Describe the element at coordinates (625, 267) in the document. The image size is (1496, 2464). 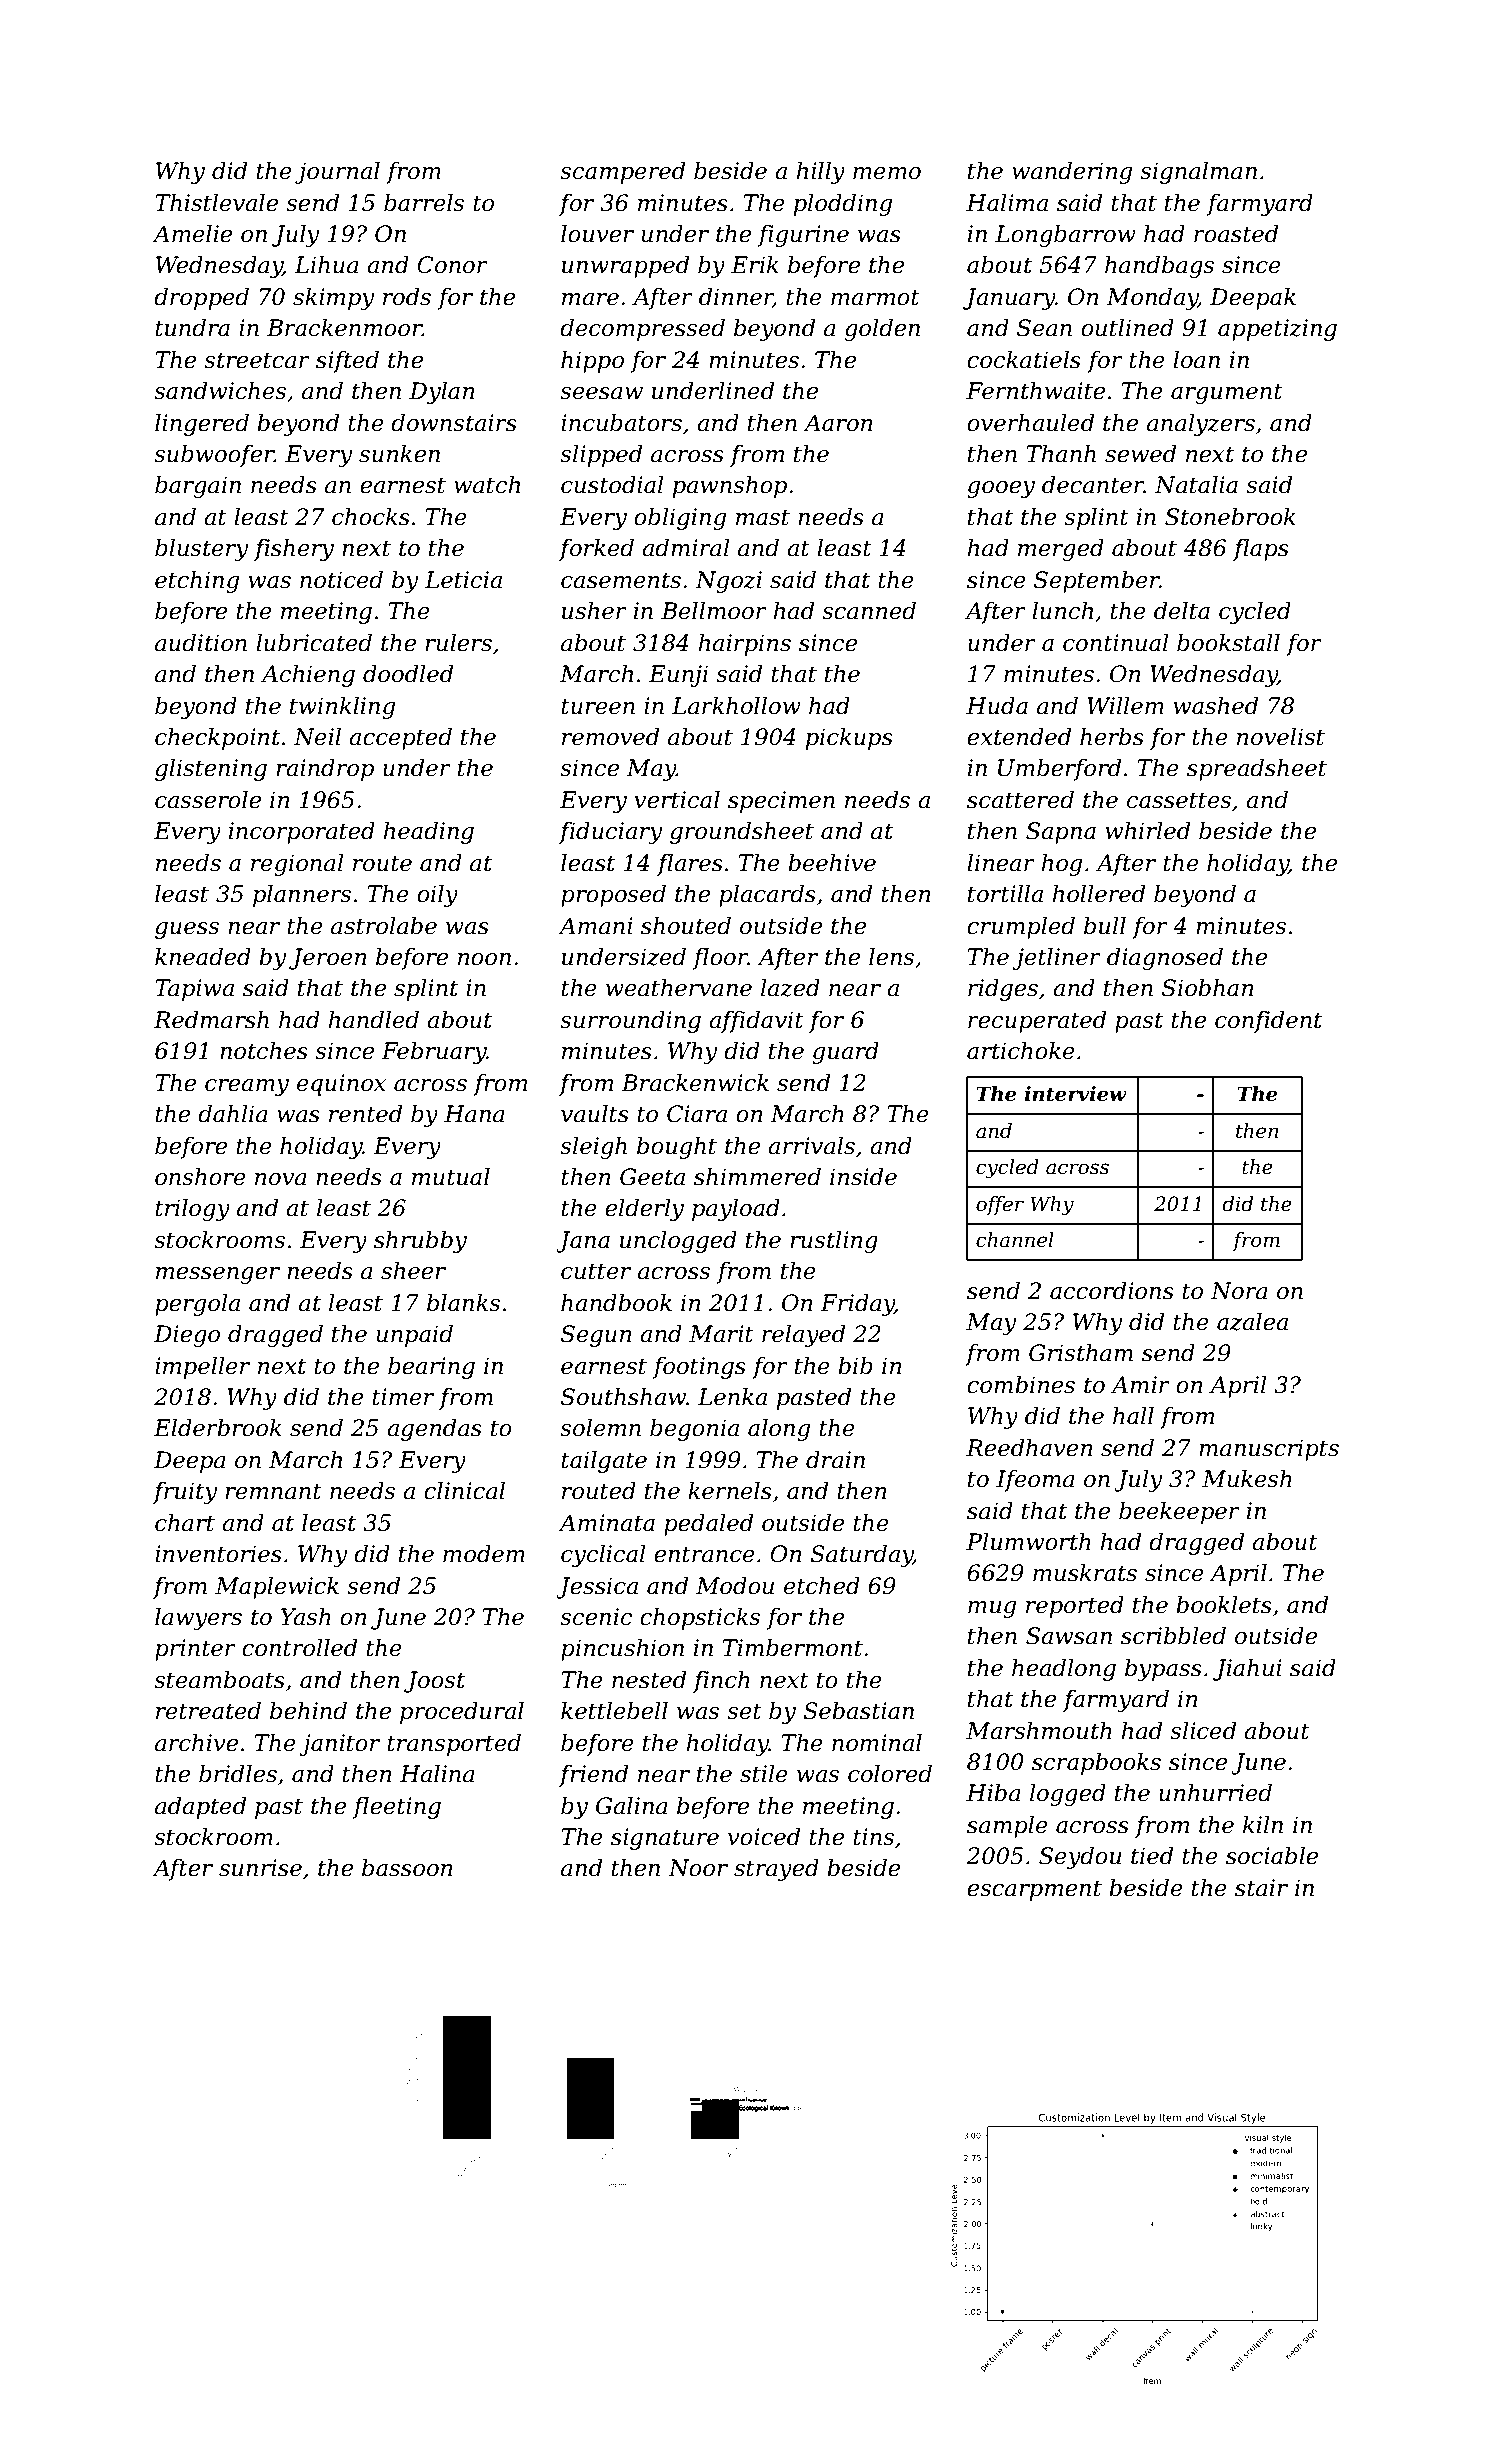
I see `unwrapped` at that location.
